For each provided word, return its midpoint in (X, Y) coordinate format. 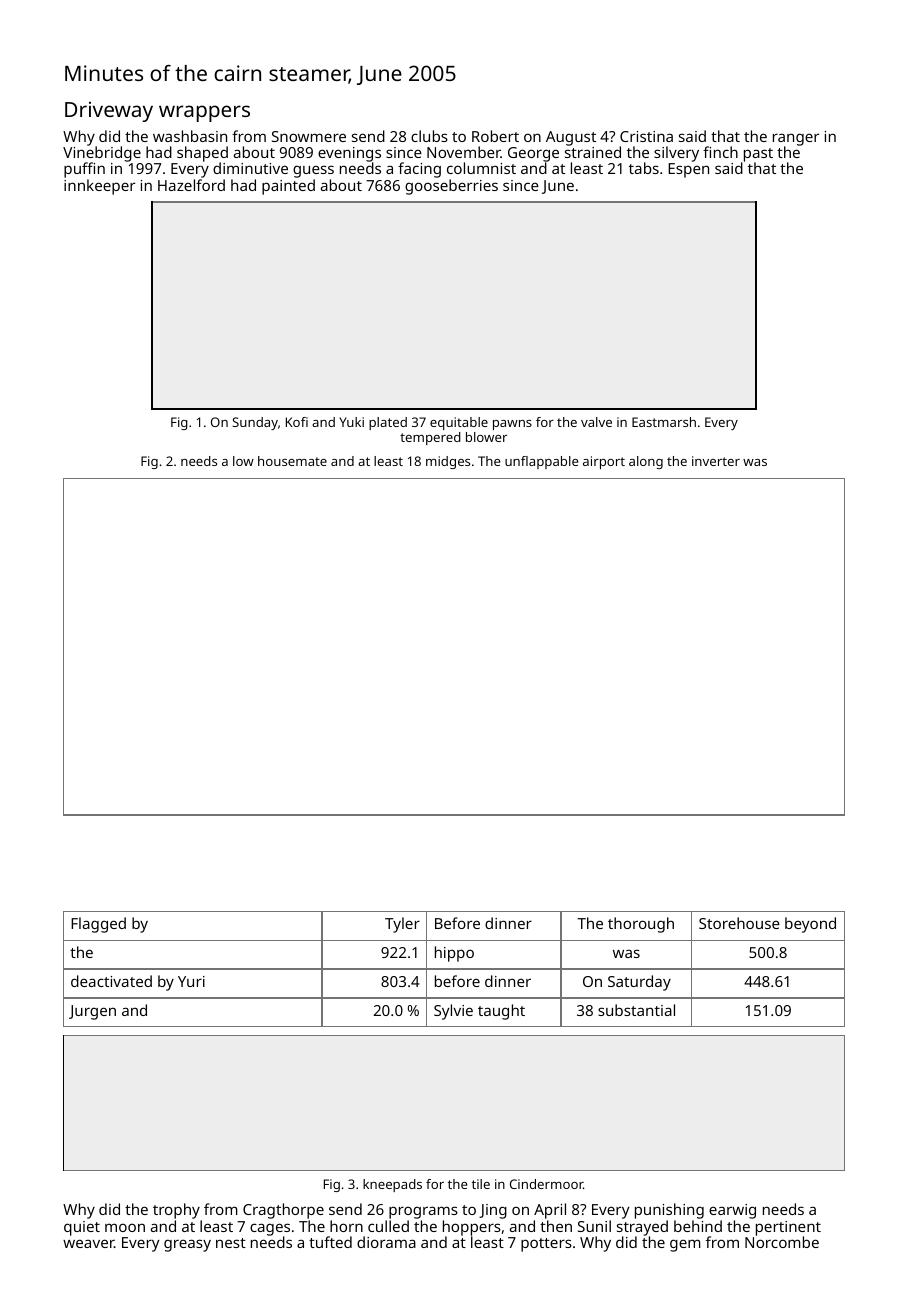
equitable (459, 423)
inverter (716, 461)
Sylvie (453, 1012)
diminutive (250, 168)
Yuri (191, 981)
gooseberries (451, 187)
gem (685, 1245)
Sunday (255, 423)
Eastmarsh (664, 422)
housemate (292, 461)
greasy (187, 1245)
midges (448, 462)
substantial (636, 1010)
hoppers (472, 1228)
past (757, 155)
